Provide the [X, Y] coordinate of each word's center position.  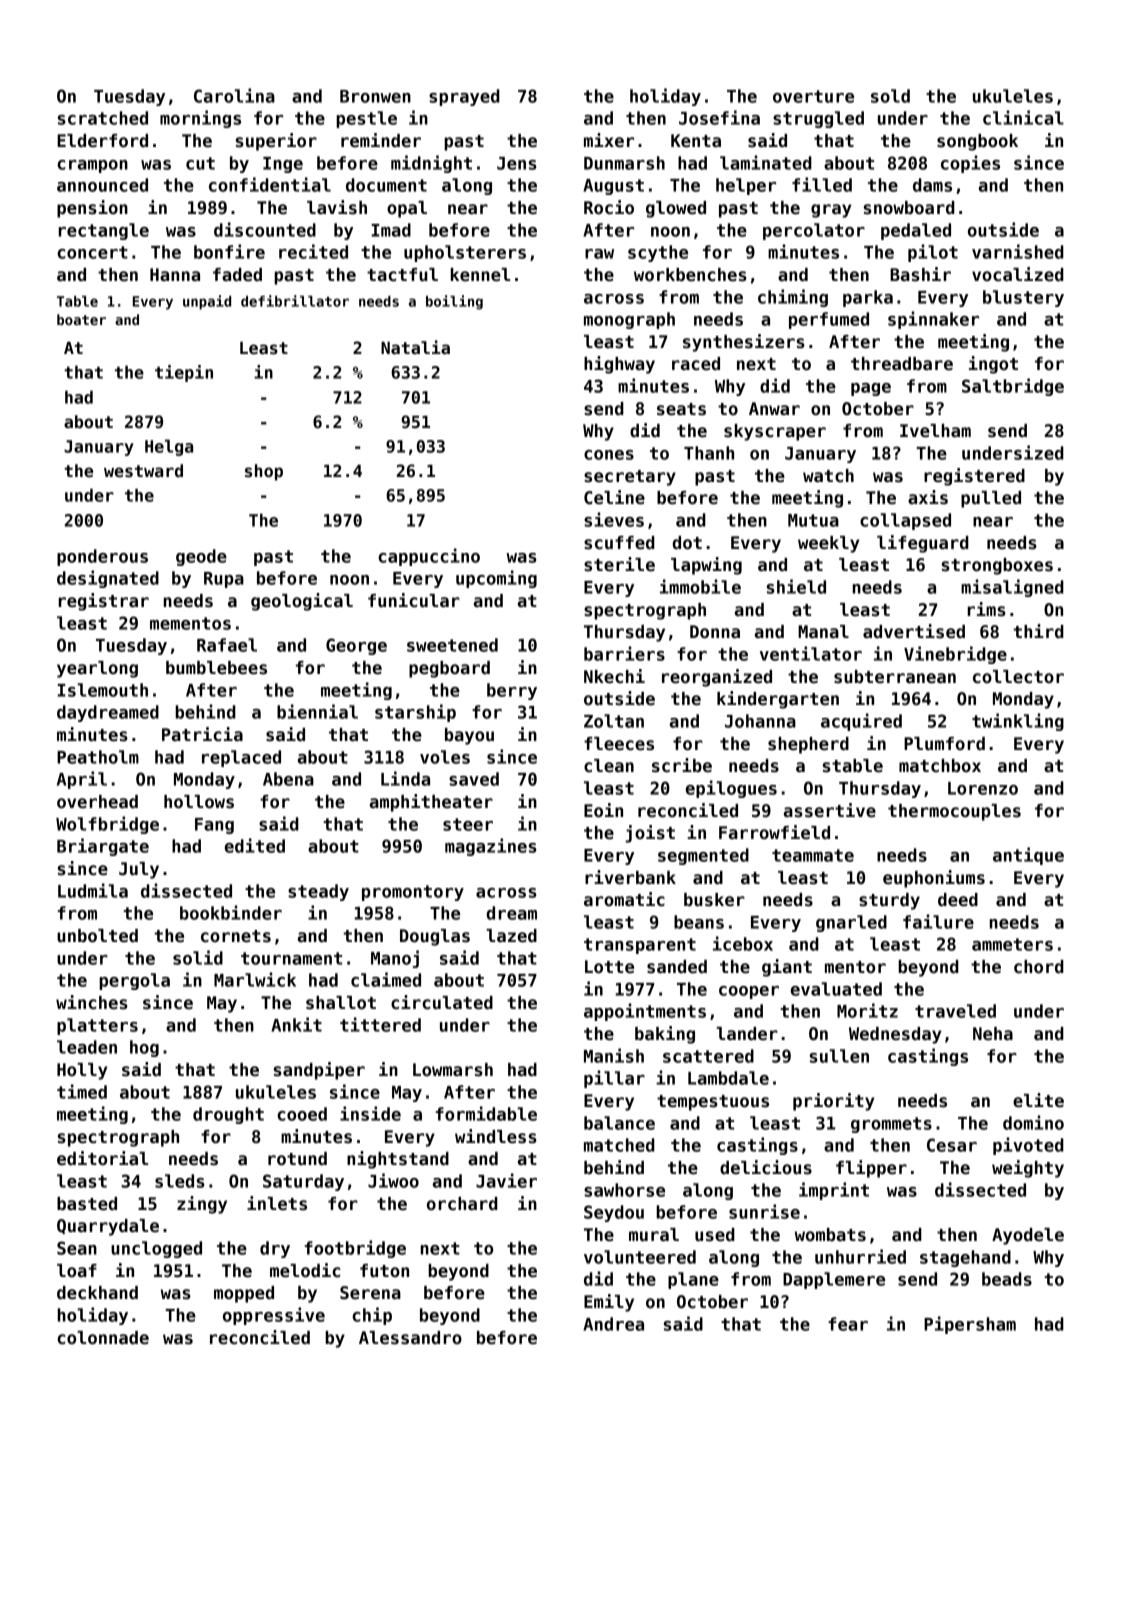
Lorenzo [983, 788]
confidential [270, 184]
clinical [1023, 117]
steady [318, 892]
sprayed [464, 97]
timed [82, 1091]
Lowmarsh [453, 1070]
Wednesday [895, 1035]
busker [714, 900]
